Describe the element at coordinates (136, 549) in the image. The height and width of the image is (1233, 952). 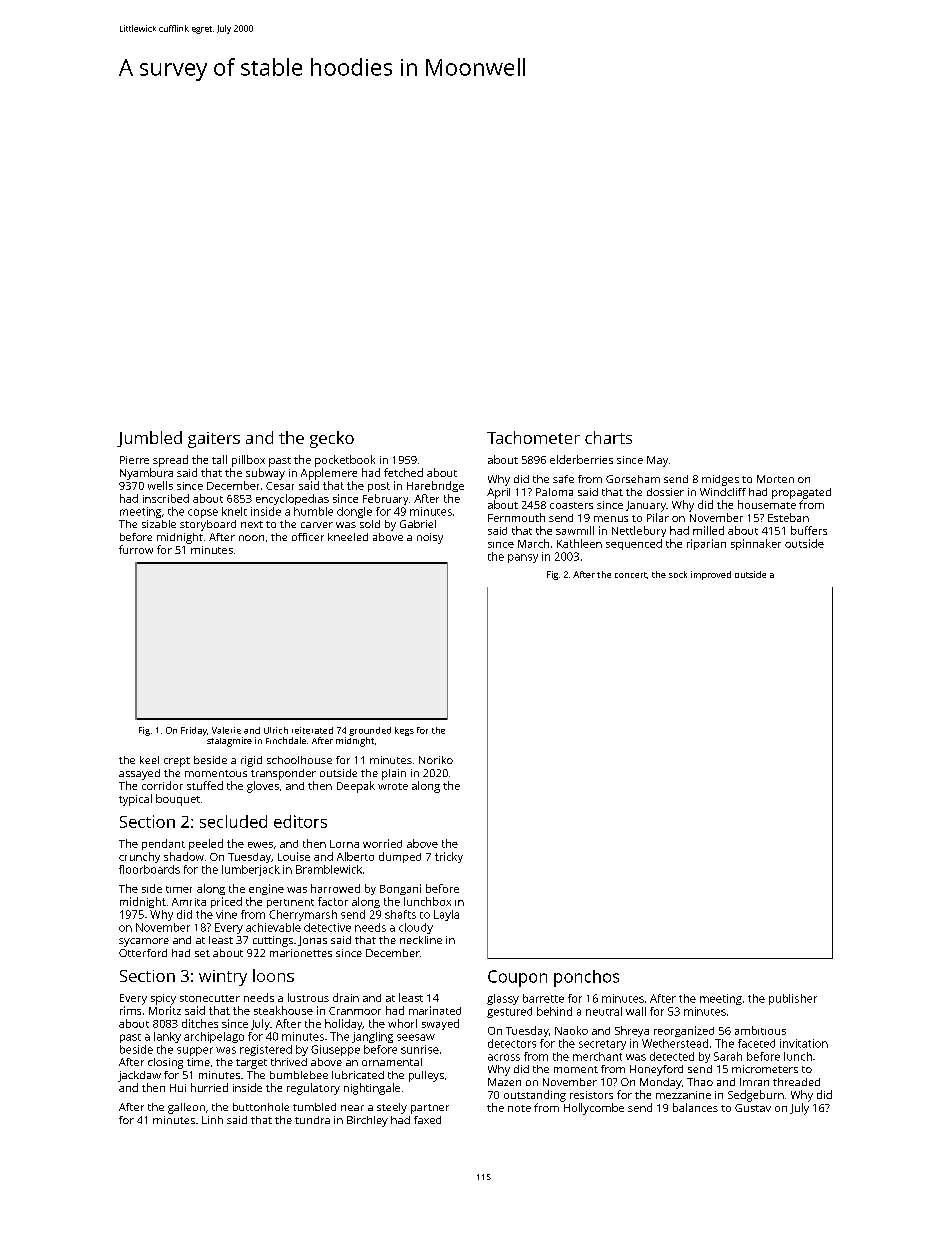
I see `furrow` at that location.
